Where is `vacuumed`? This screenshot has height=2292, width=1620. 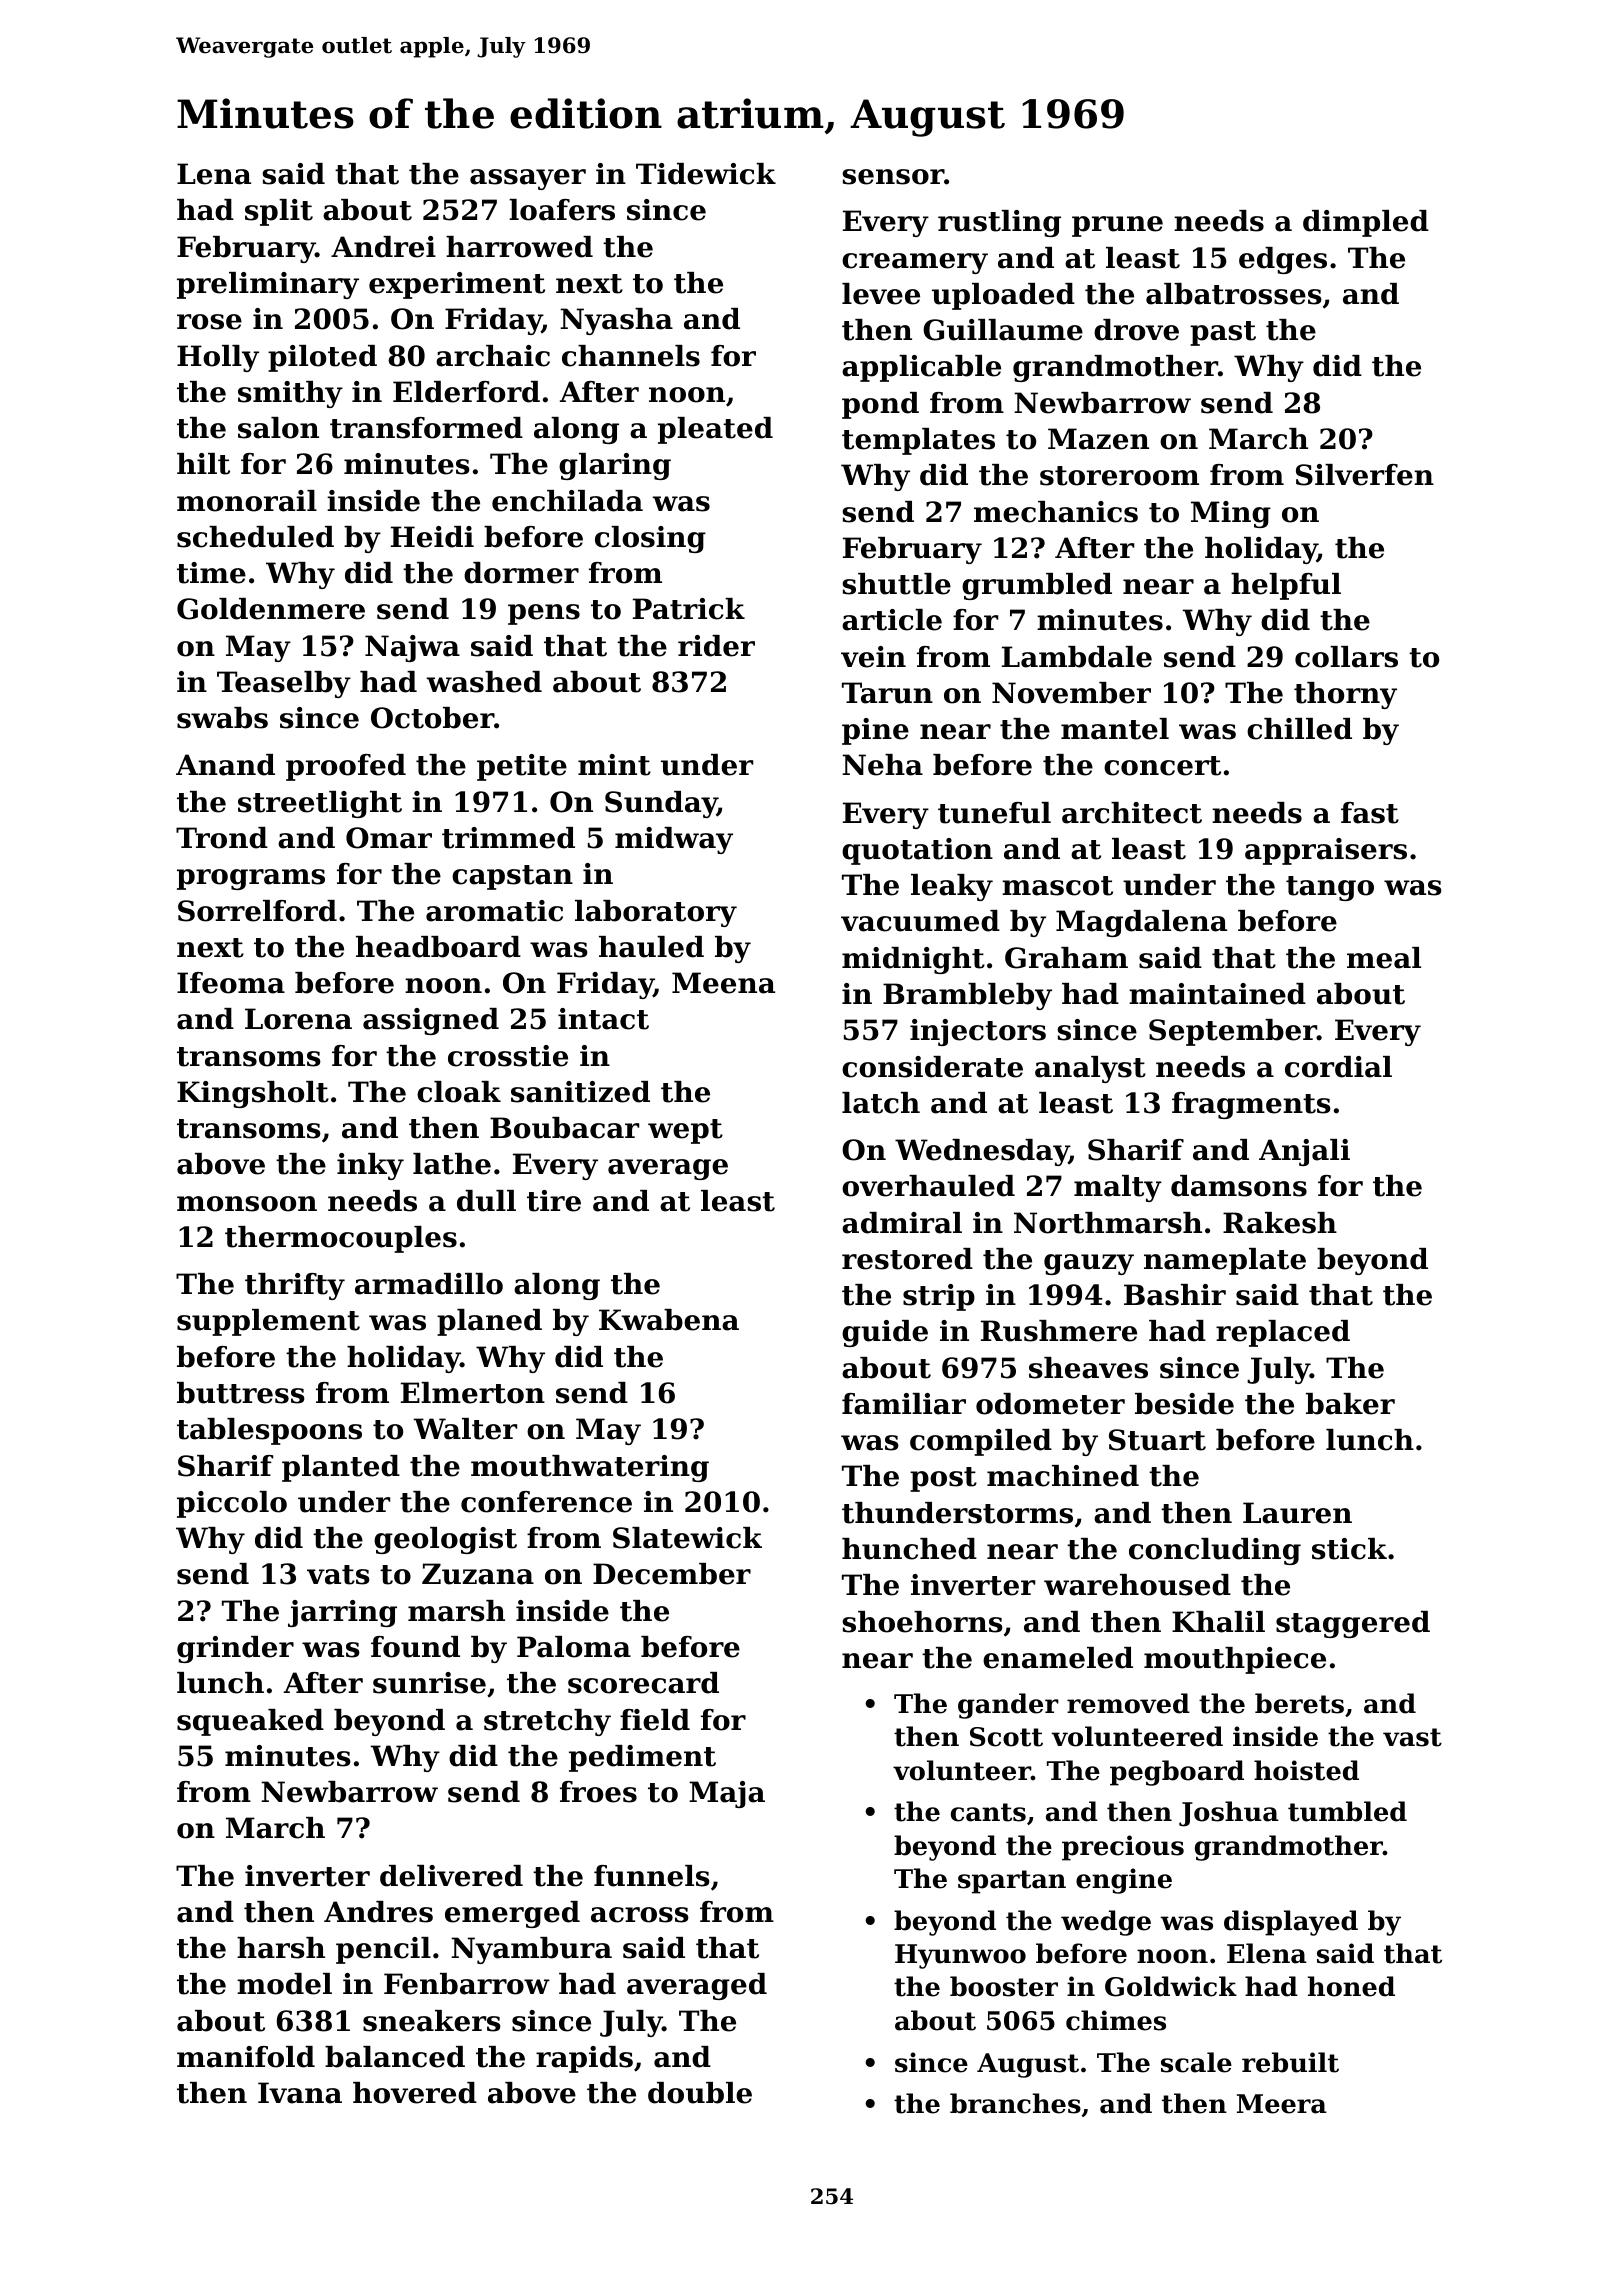
vacuumed is located at coordinates (920, 921).
